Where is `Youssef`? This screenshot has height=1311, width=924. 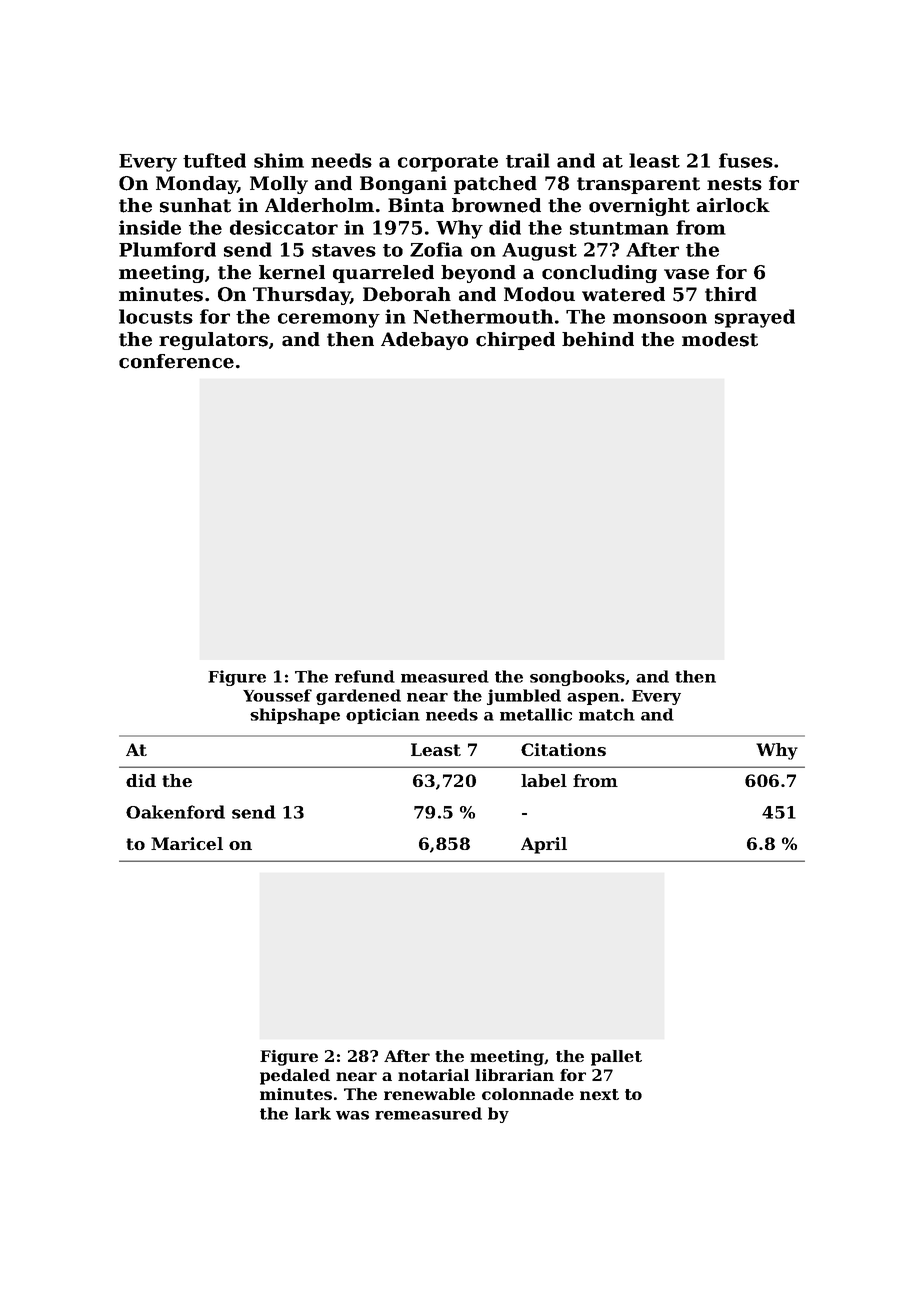 Youssef is located at coordinates (277, 695).
